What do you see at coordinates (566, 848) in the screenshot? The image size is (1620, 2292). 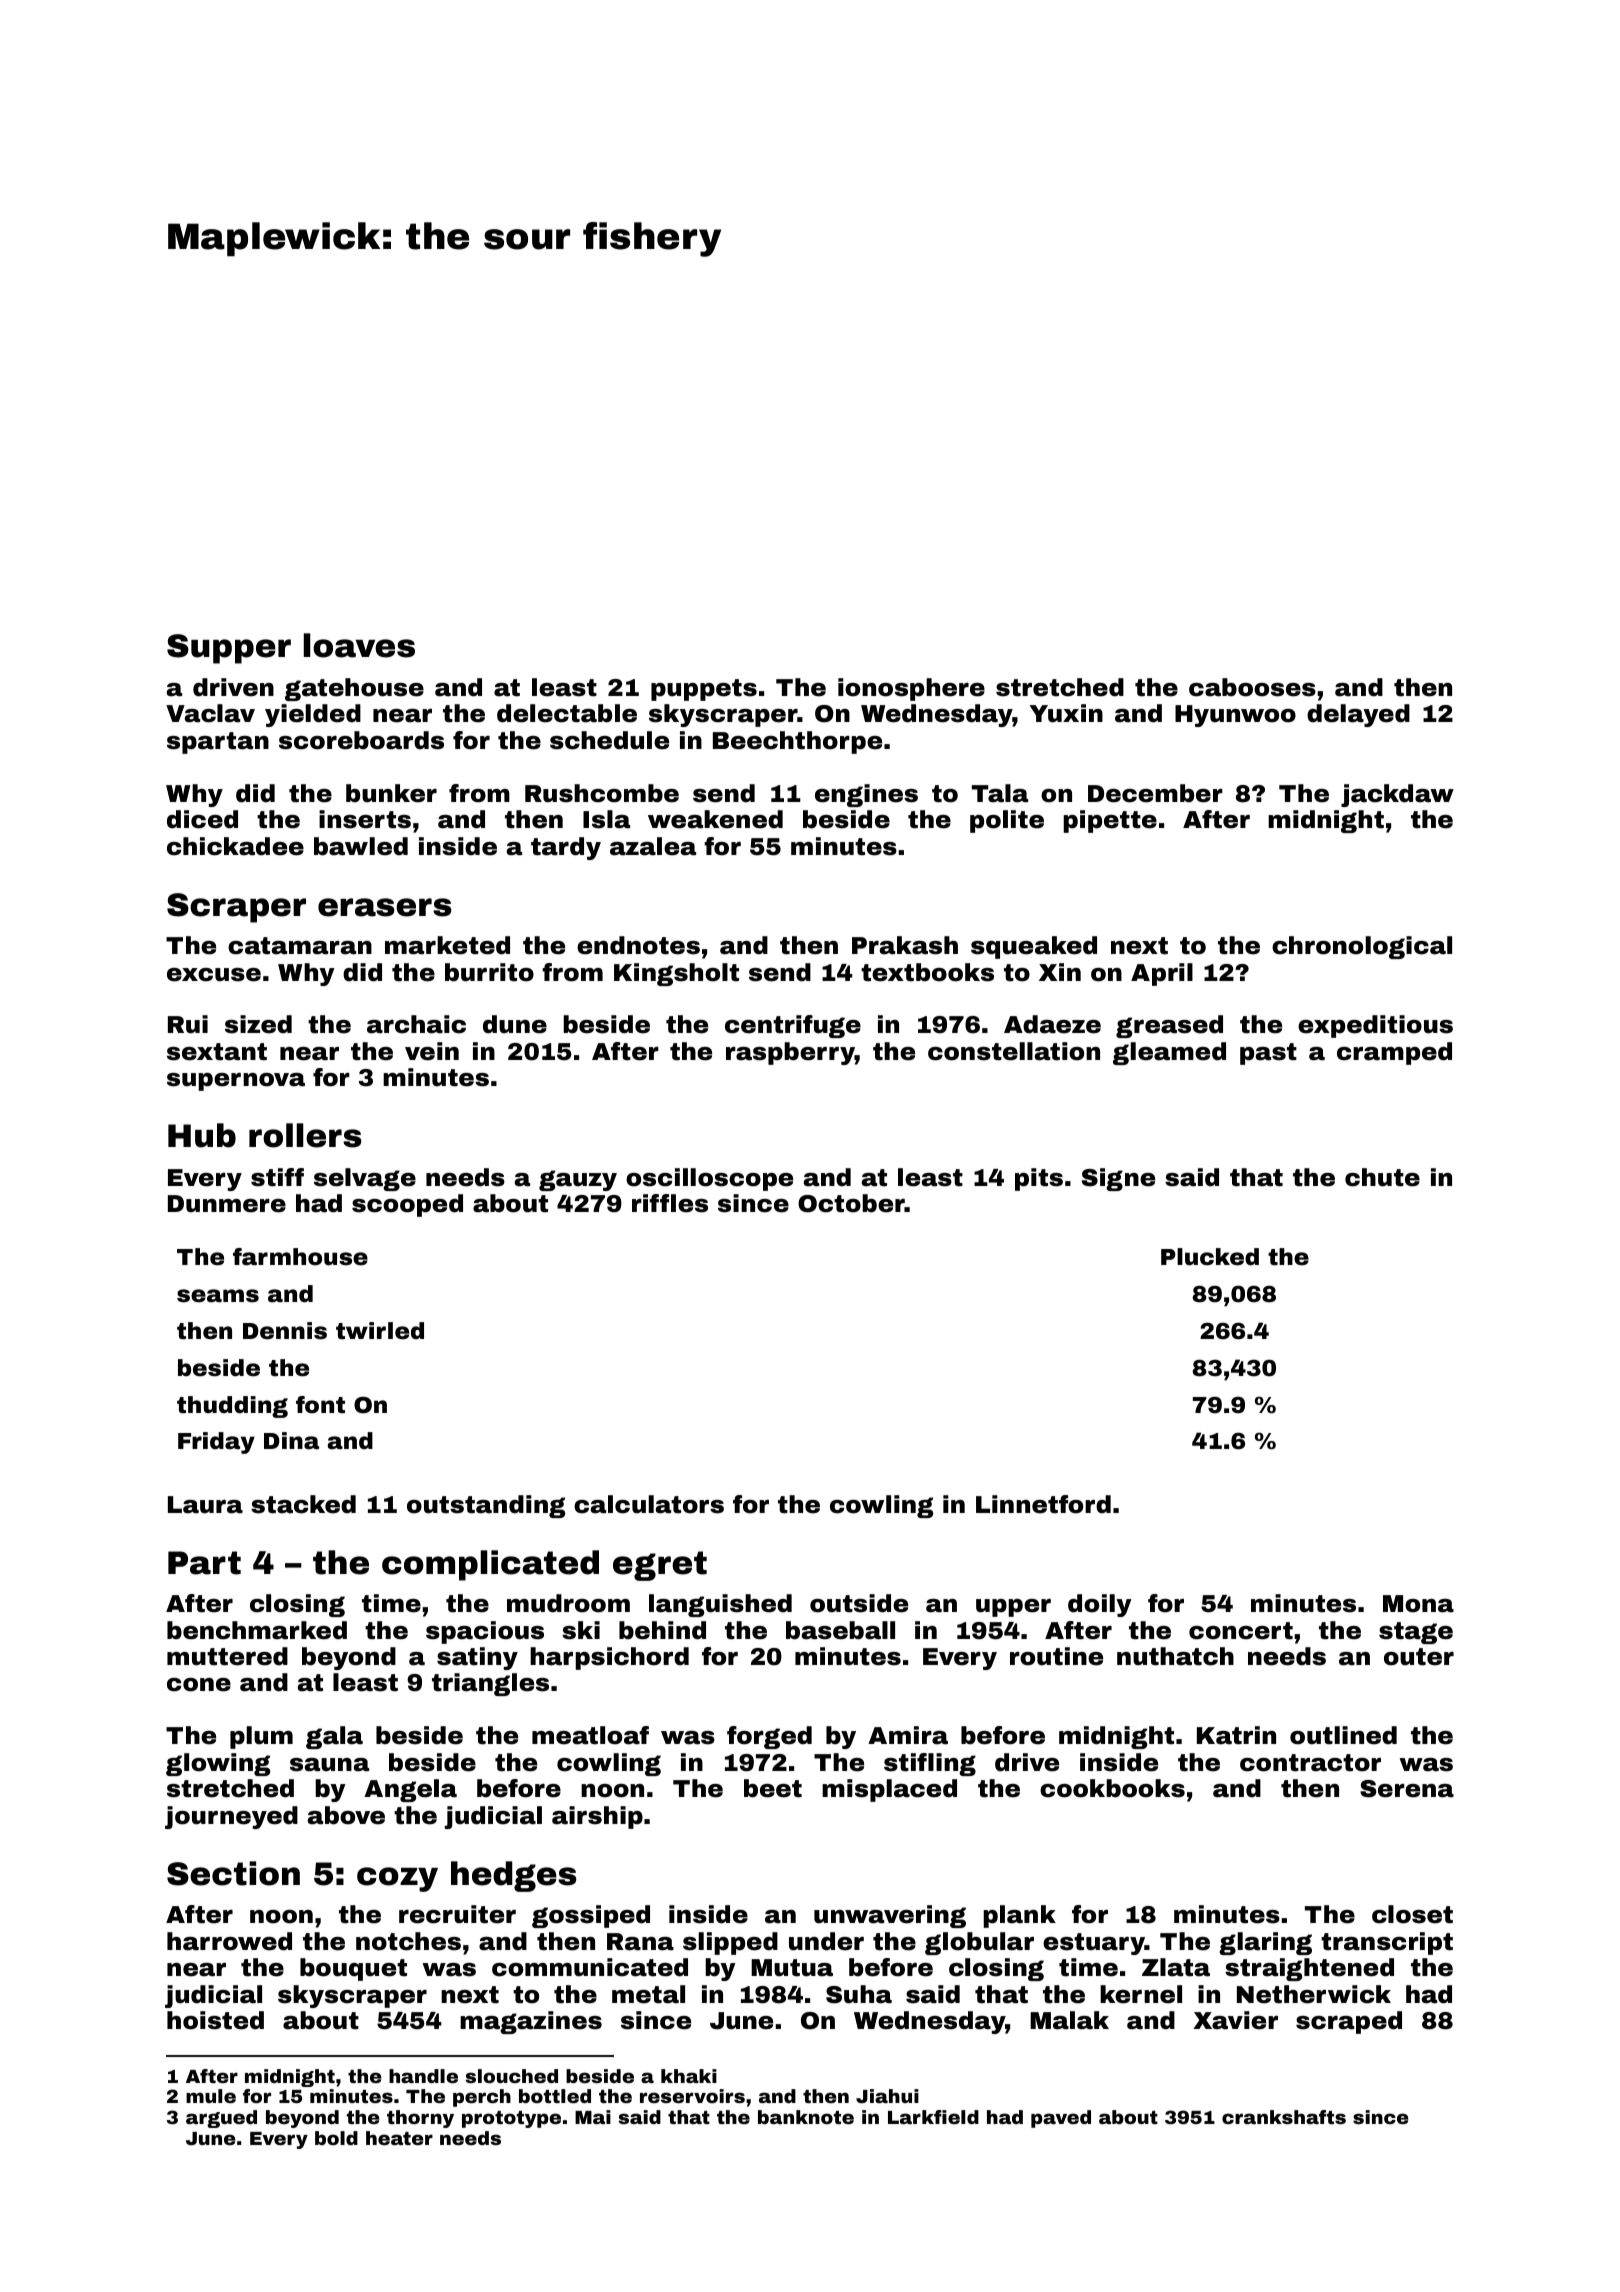 I see `tardy` at bounding box center [566, 848].
